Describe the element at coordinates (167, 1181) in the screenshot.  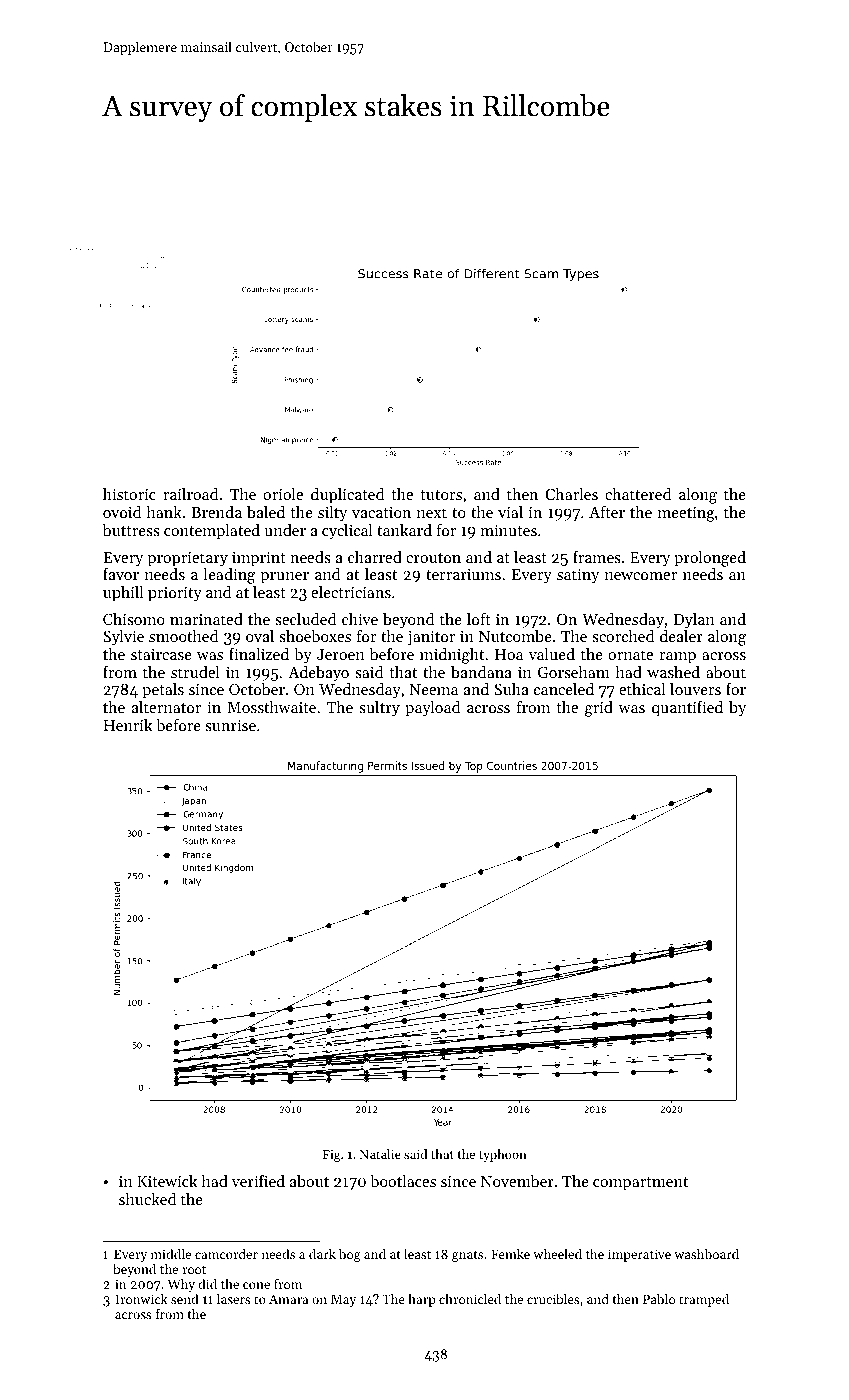
I see `Kitewick` at that location.
